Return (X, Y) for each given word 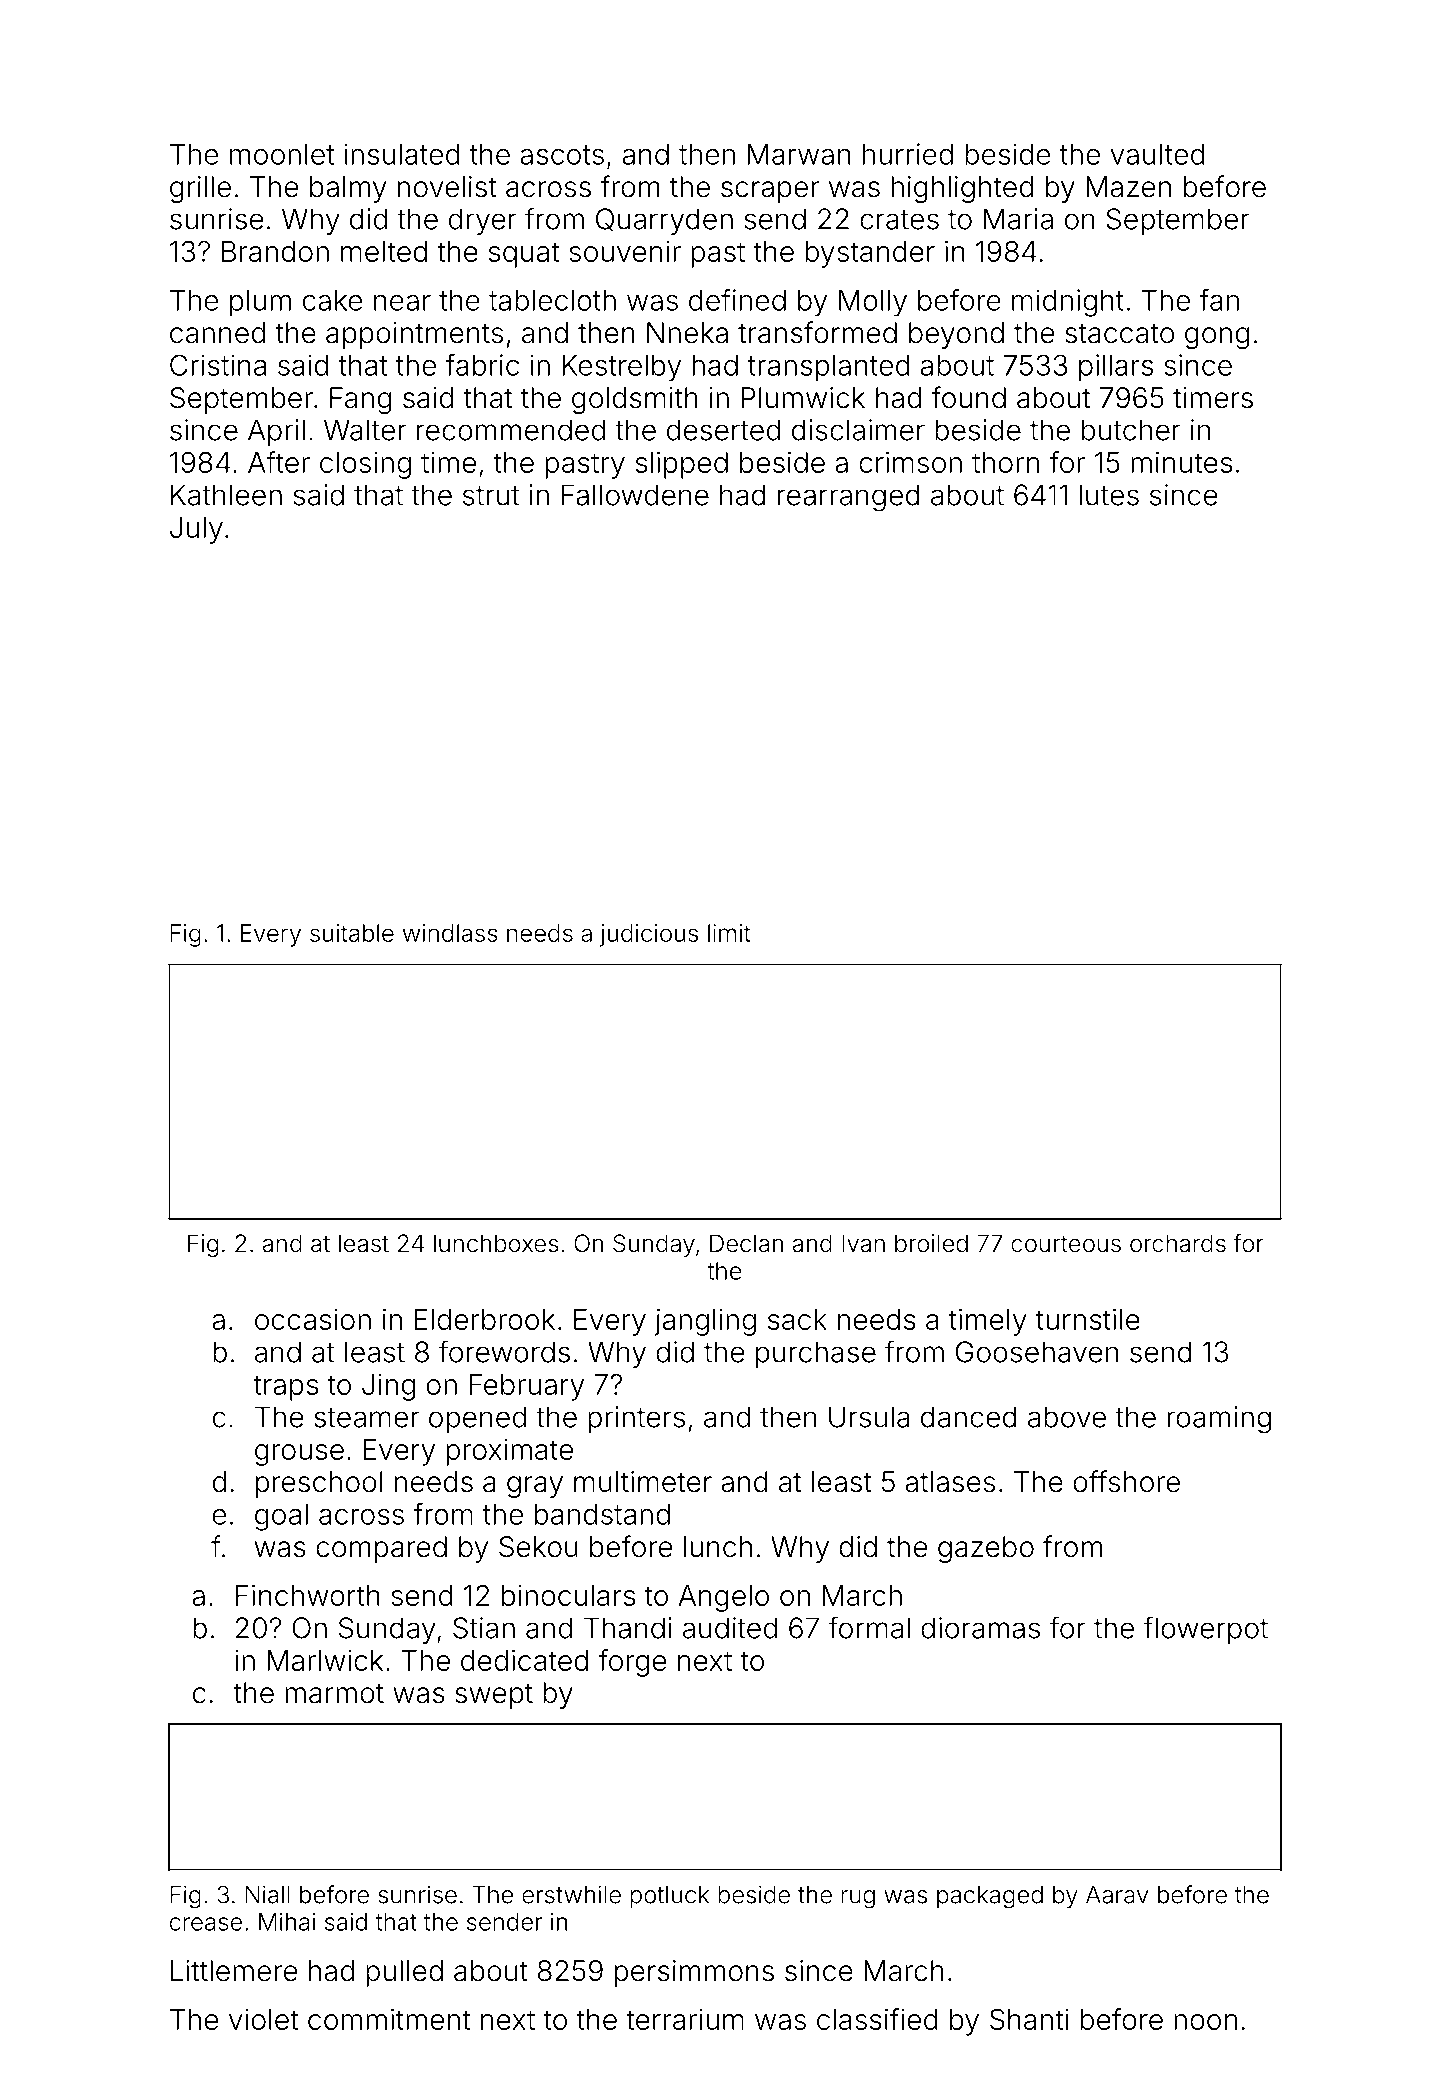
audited (730, 1628)
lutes (1109, 495)
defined (737, 300)
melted (384, 251)
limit (729, 933)
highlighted (962, 189)
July (196, 530)
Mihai (287, 1922)
